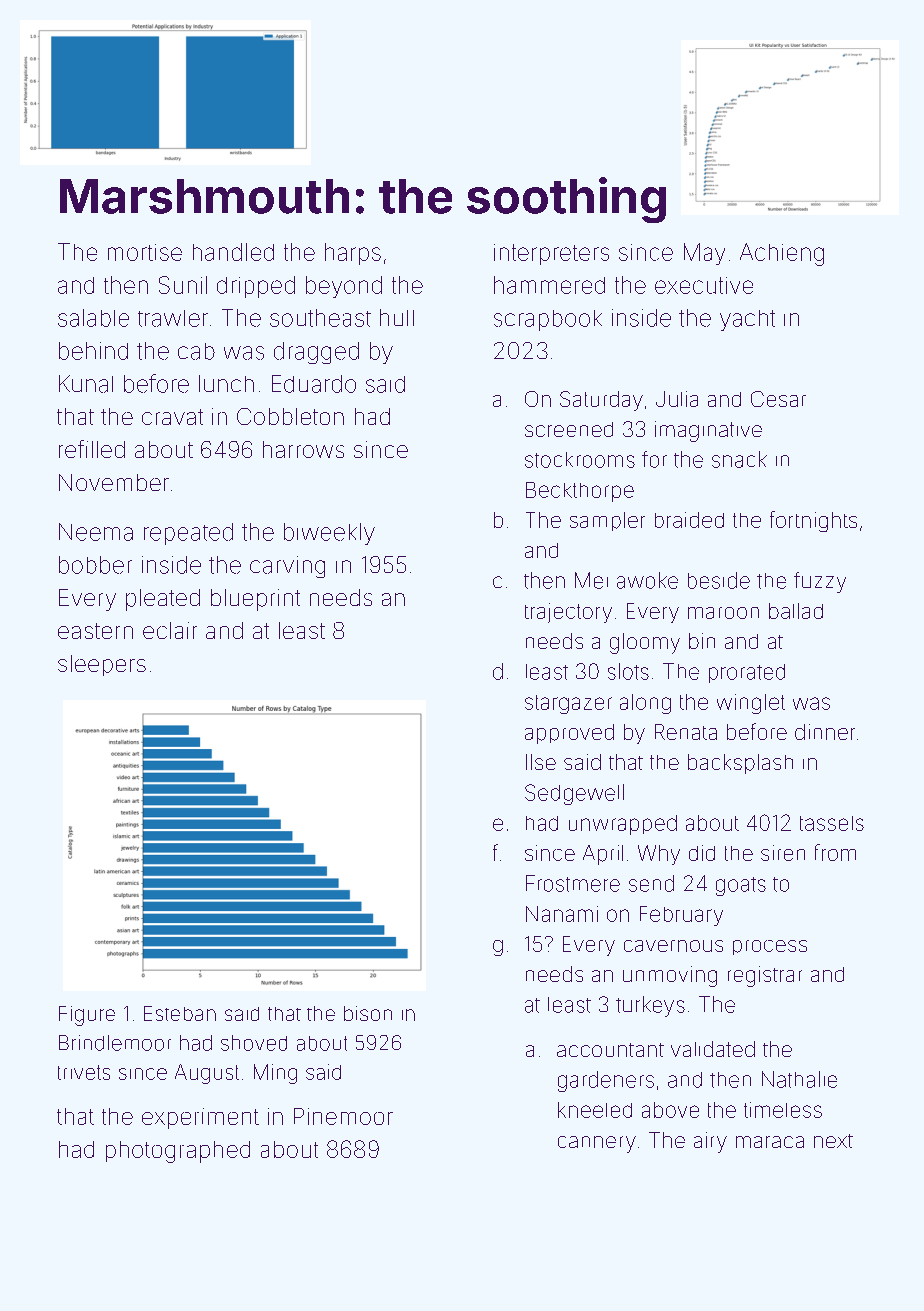 The width and height of the screenshot is (924, 1311). What do you see at coordinates (813, 521) in the screenshot?
I see `fortnights` at bounding box center [813, 521].
